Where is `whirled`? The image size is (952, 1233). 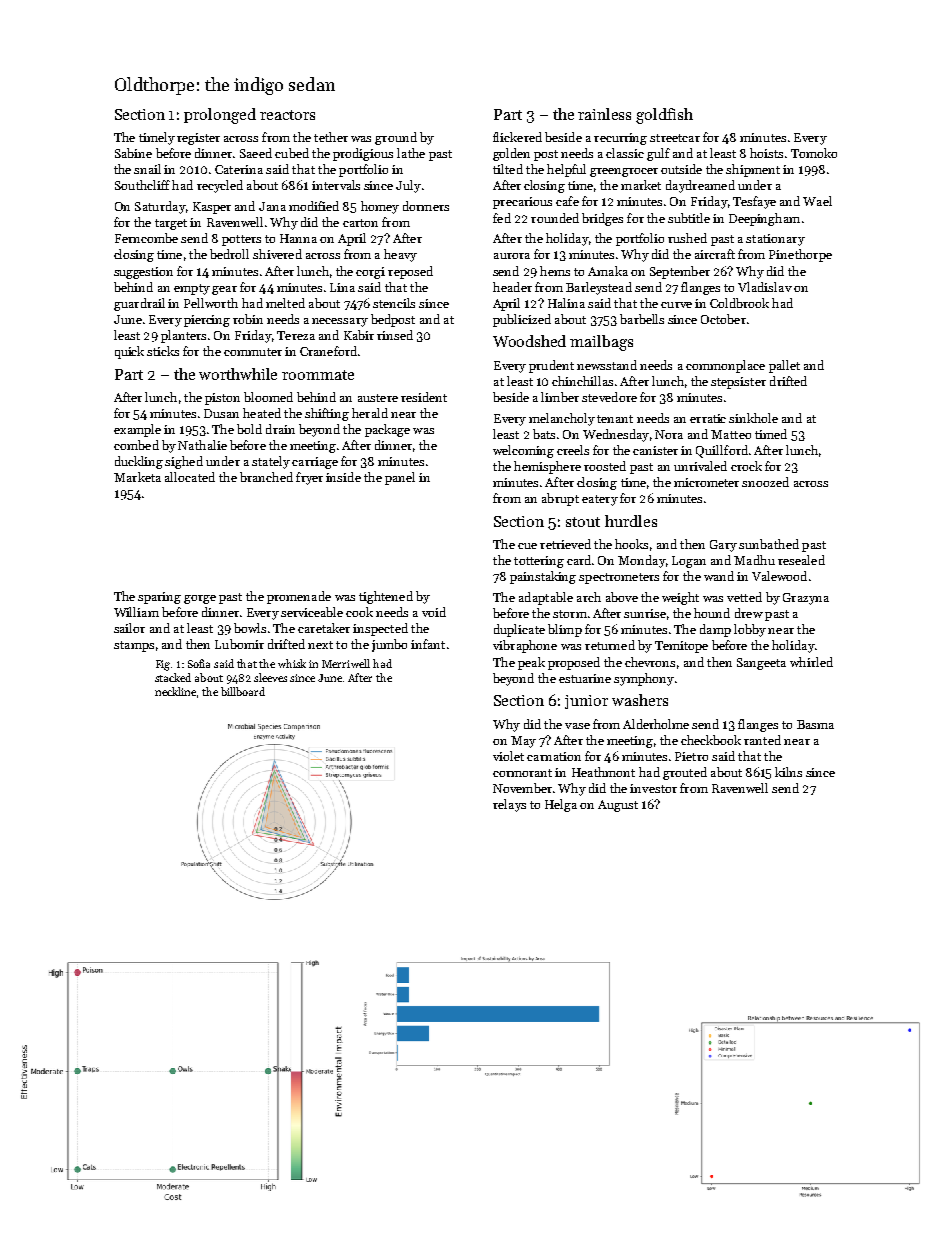 whirled is located at coordinates (811, 662).
